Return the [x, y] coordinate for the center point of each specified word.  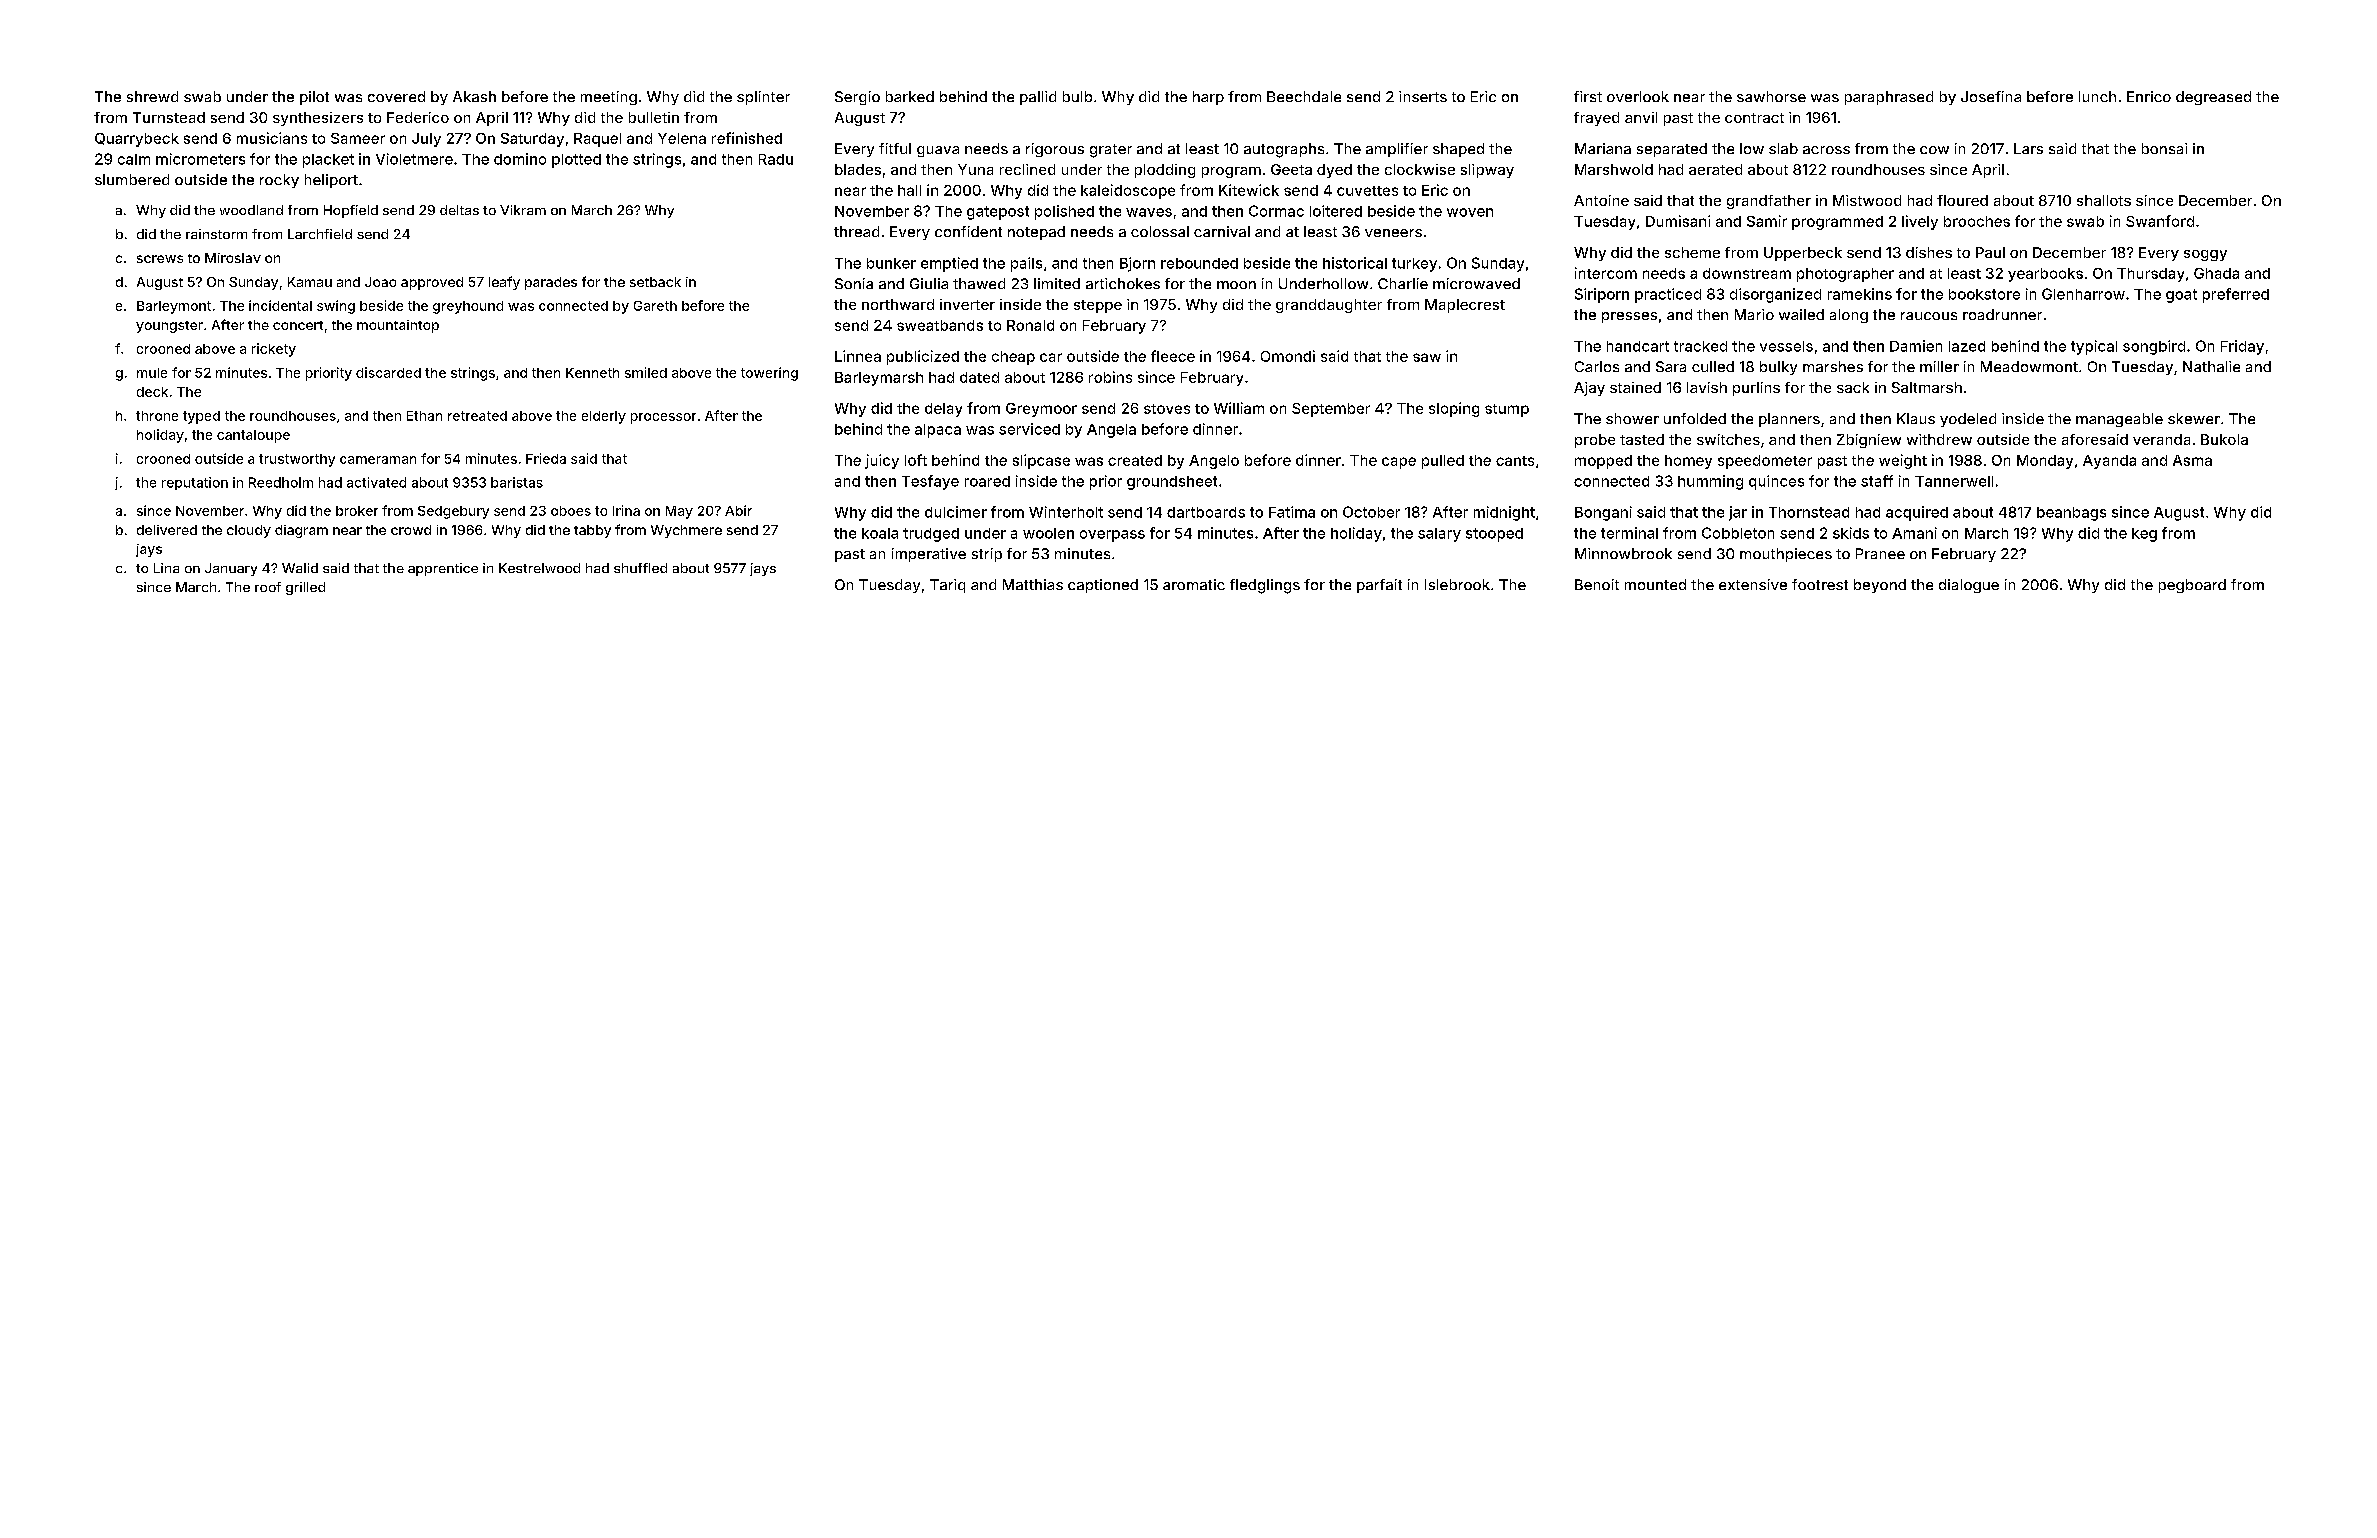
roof [268, 587]
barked [910, 96]
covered [396, 96]
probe [1595, 441]
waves [1149, 212]
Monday [2045, 462]
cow [1934, 150]
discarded [388, 372]
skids [1851, 533]
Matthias [1033, 584]
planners [1789, 420]
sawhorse [1771, 96]
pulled [1443, 462]
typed [201, 417]
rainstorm [216, 234]
